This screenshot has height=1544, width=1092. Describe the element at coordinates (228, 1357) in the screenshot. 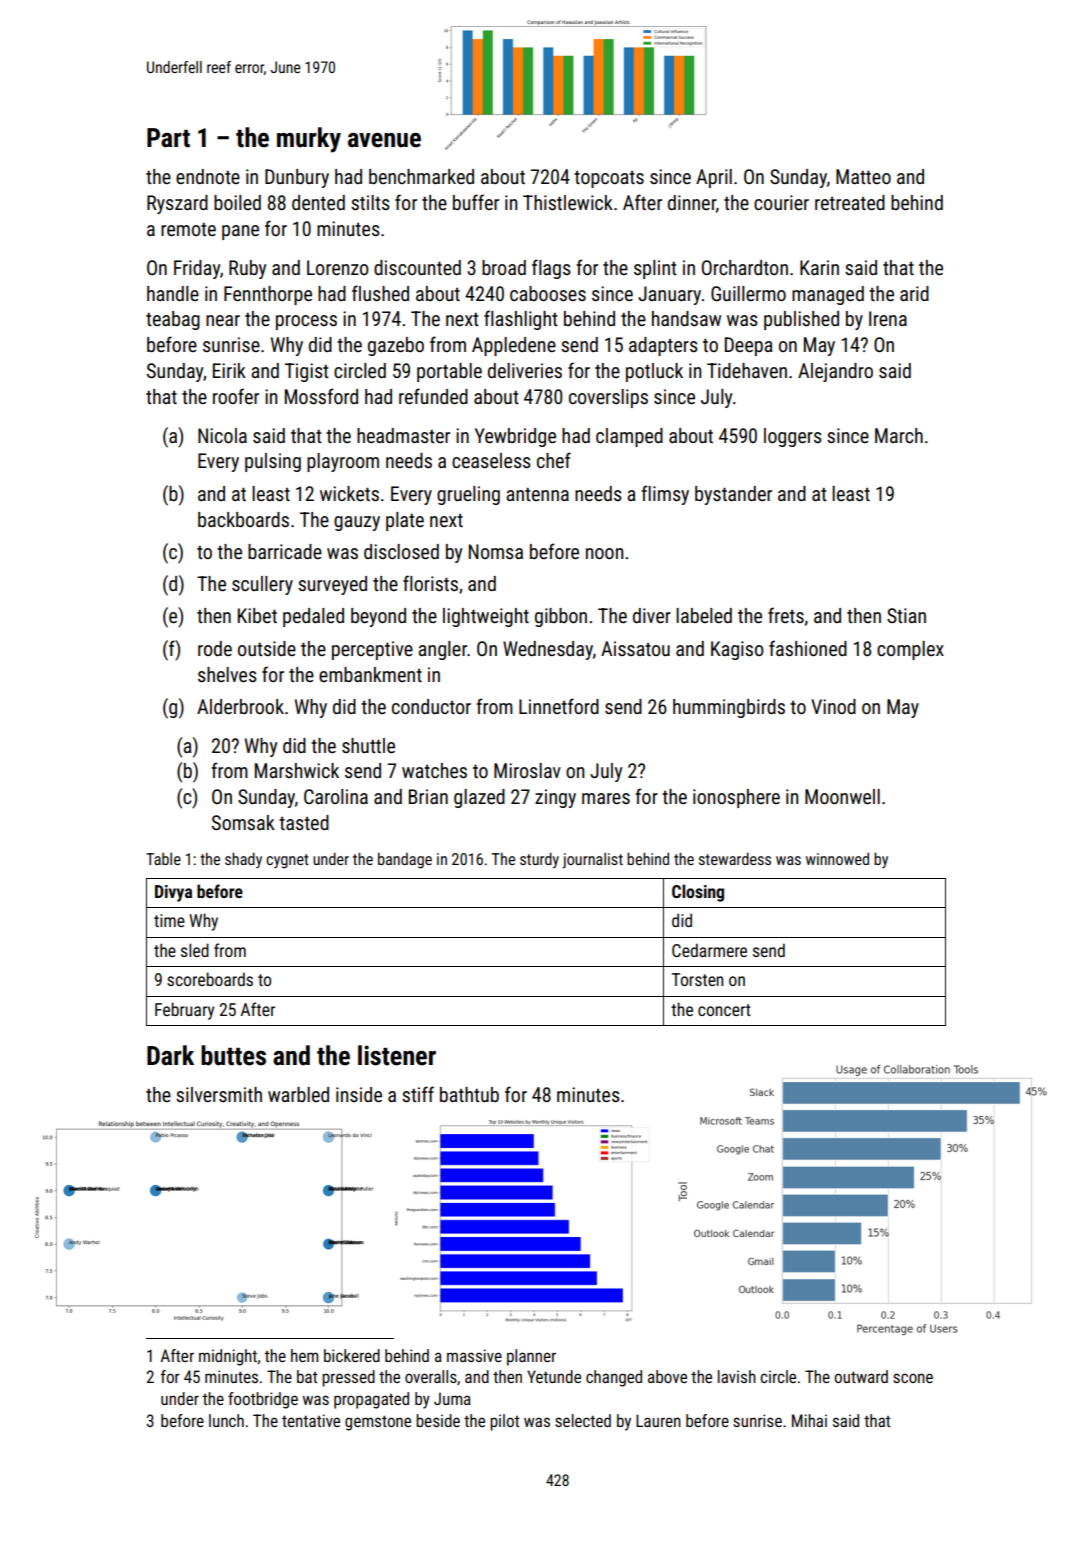

I see `midnight` at that location.
